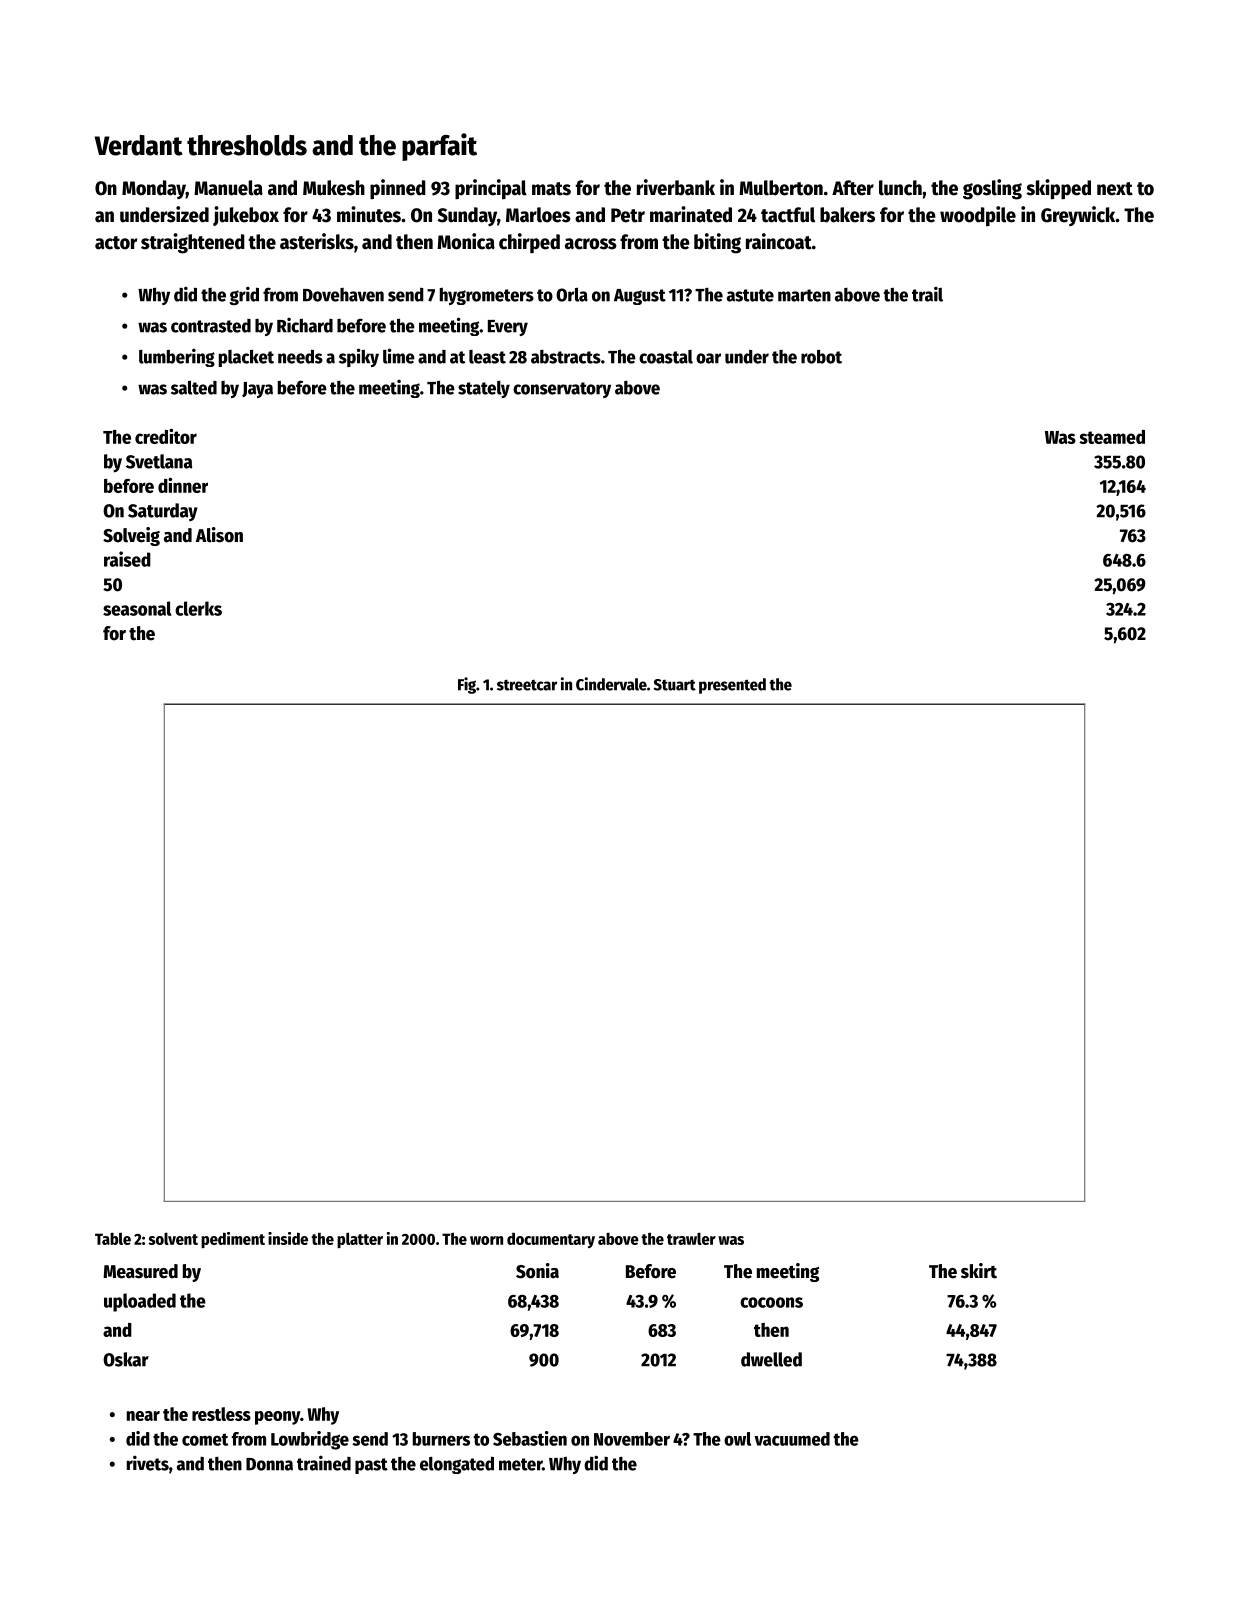 The image size is (1249, 1616). Describe the element at coordinates (979, 1271) in the document. I see `skirt` at that location.
